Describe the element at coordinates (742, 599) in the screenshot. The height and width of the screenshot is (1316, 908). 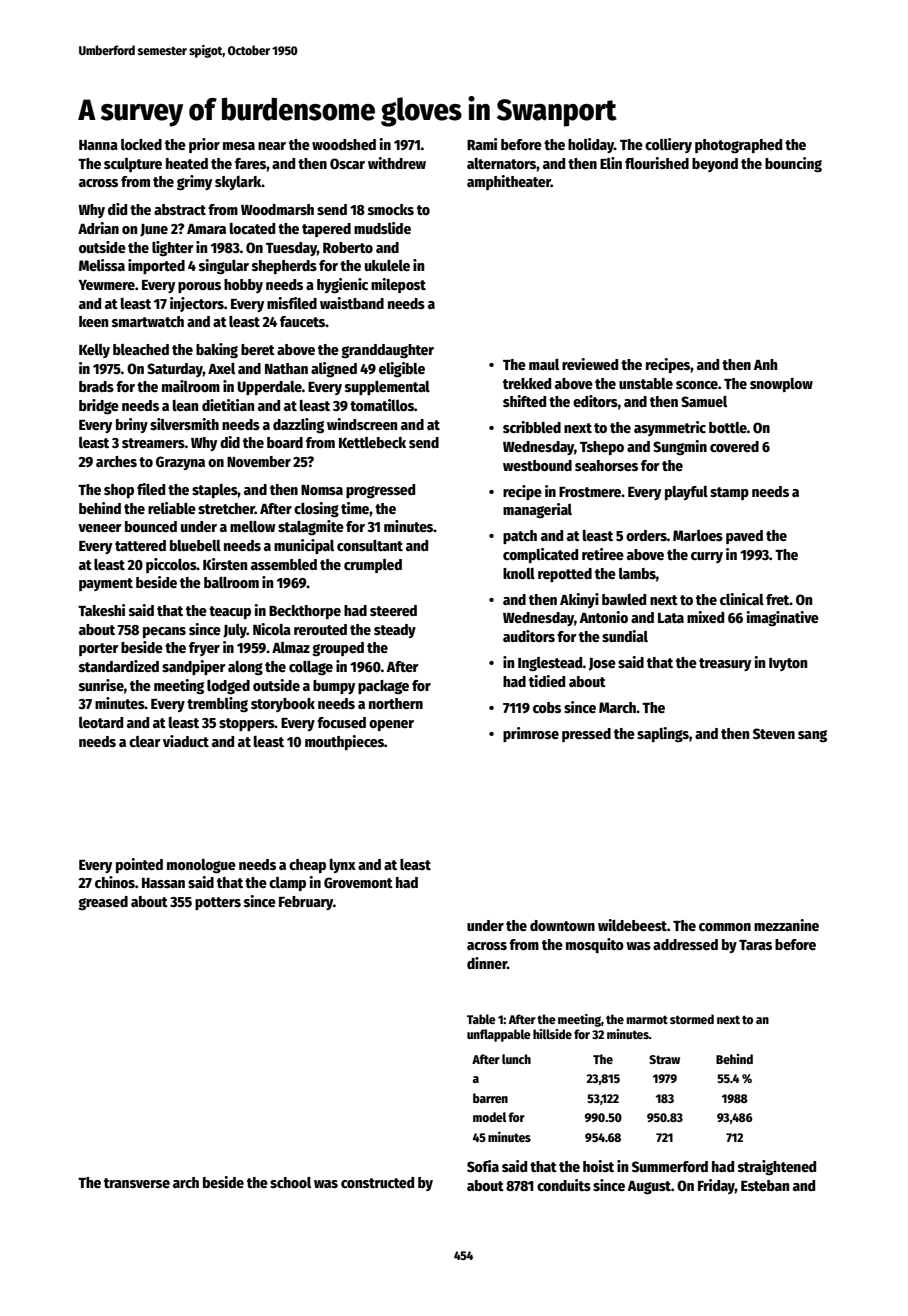
I see `clinical` at that location.
